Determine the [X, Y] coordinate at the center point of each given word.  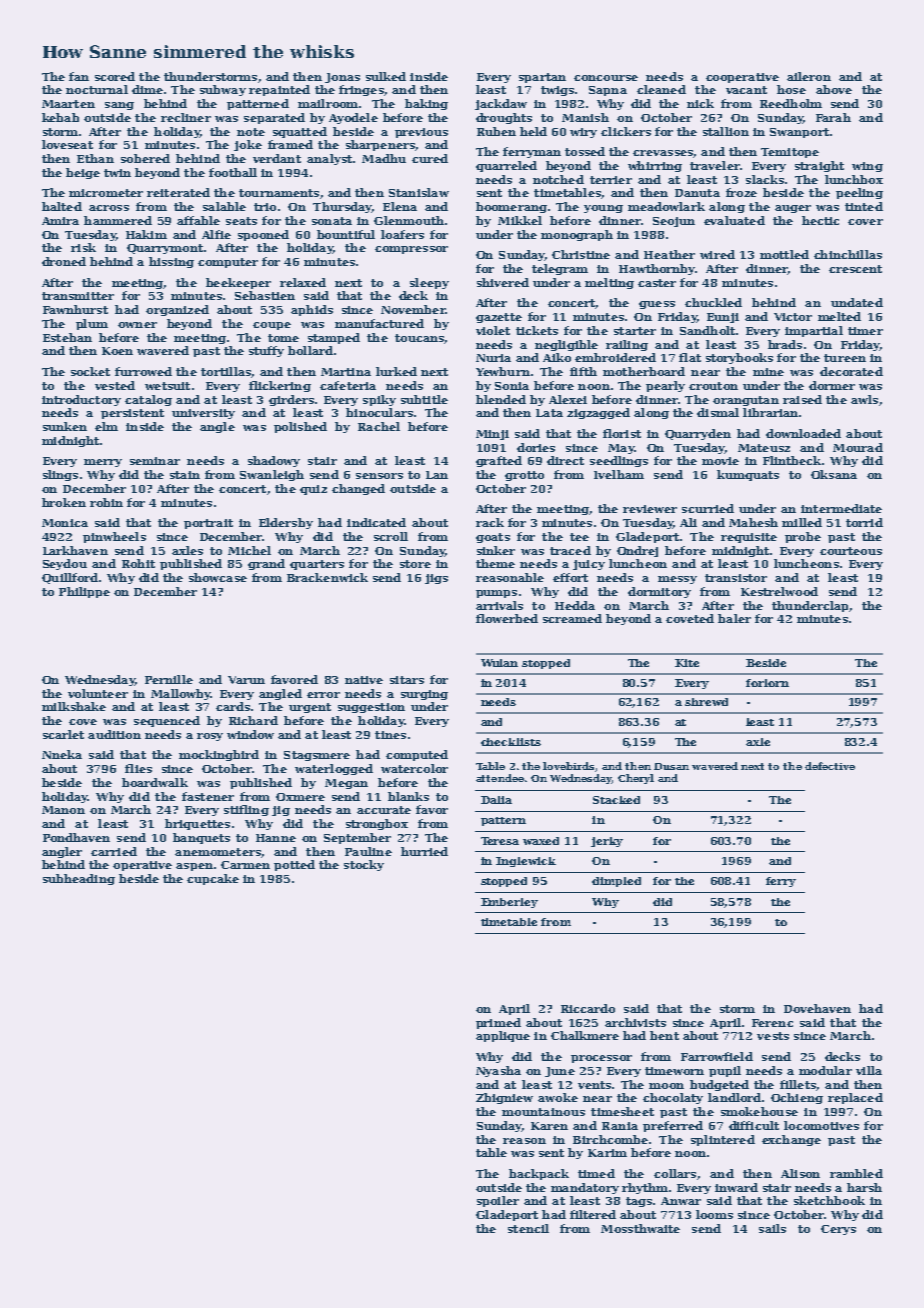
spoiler [498, 1201]
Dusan [671, 766]
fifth [583, 371]
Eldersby [286, 523]
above [834, 89]
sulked [386, 76]
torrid [864, 522]
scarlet [63, 734]
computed [417, 755]
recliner [186, 117]
